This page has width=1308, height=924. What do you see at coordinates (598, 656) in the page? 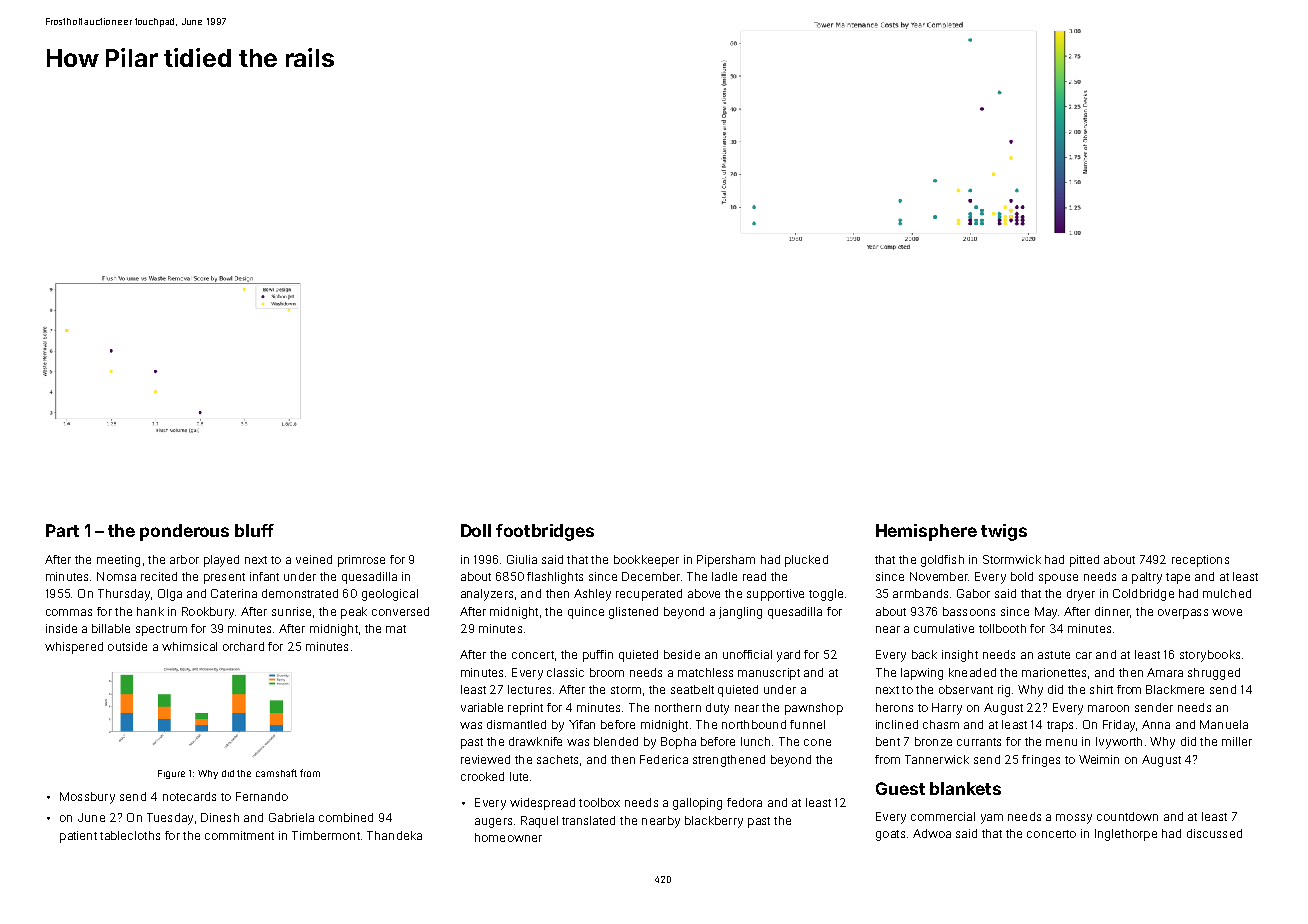
I see `puffin` at bounding box center [598, 656].
